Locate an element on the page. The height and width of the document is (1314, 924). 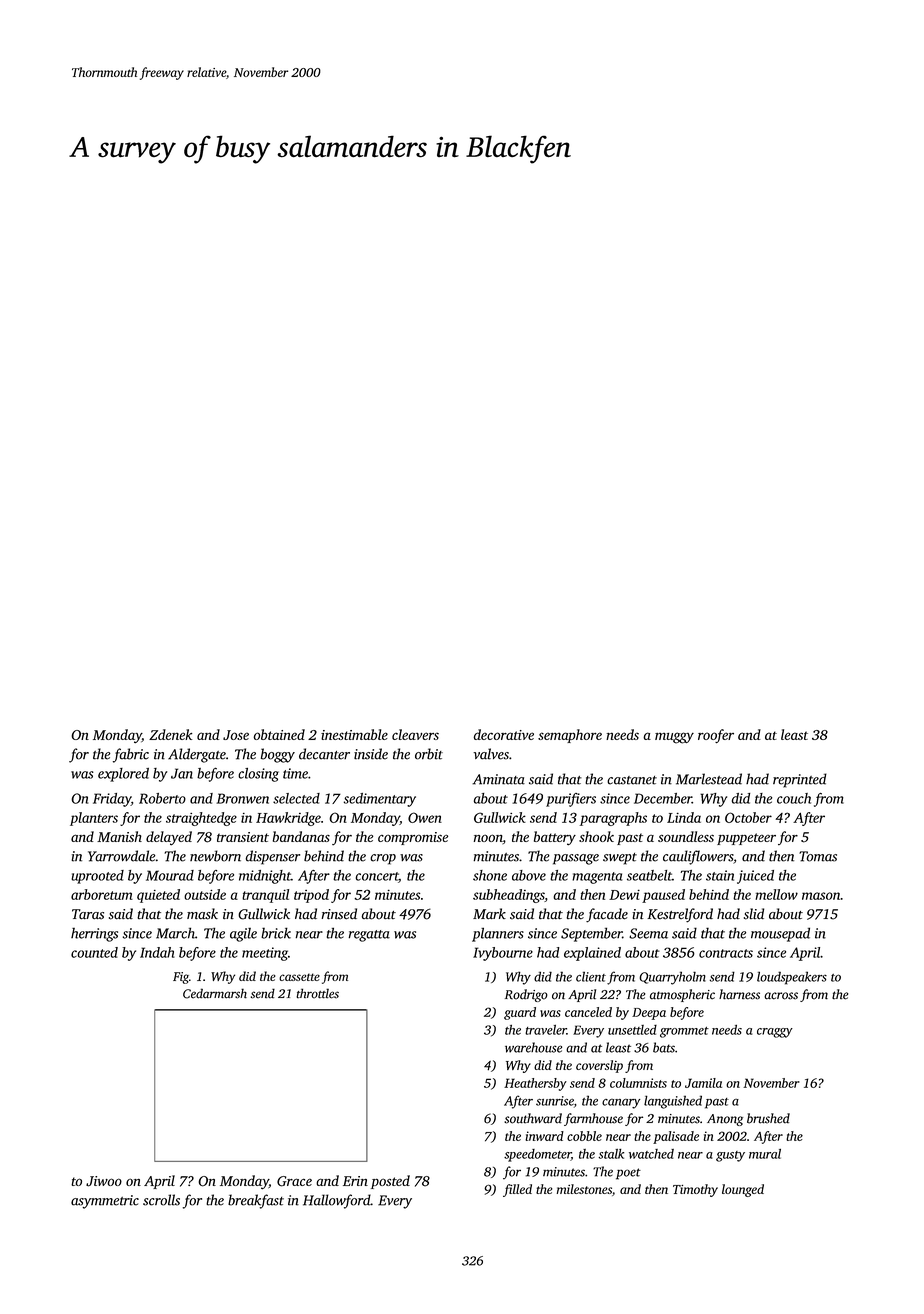
juiced is located at coordinates (755, 877).
